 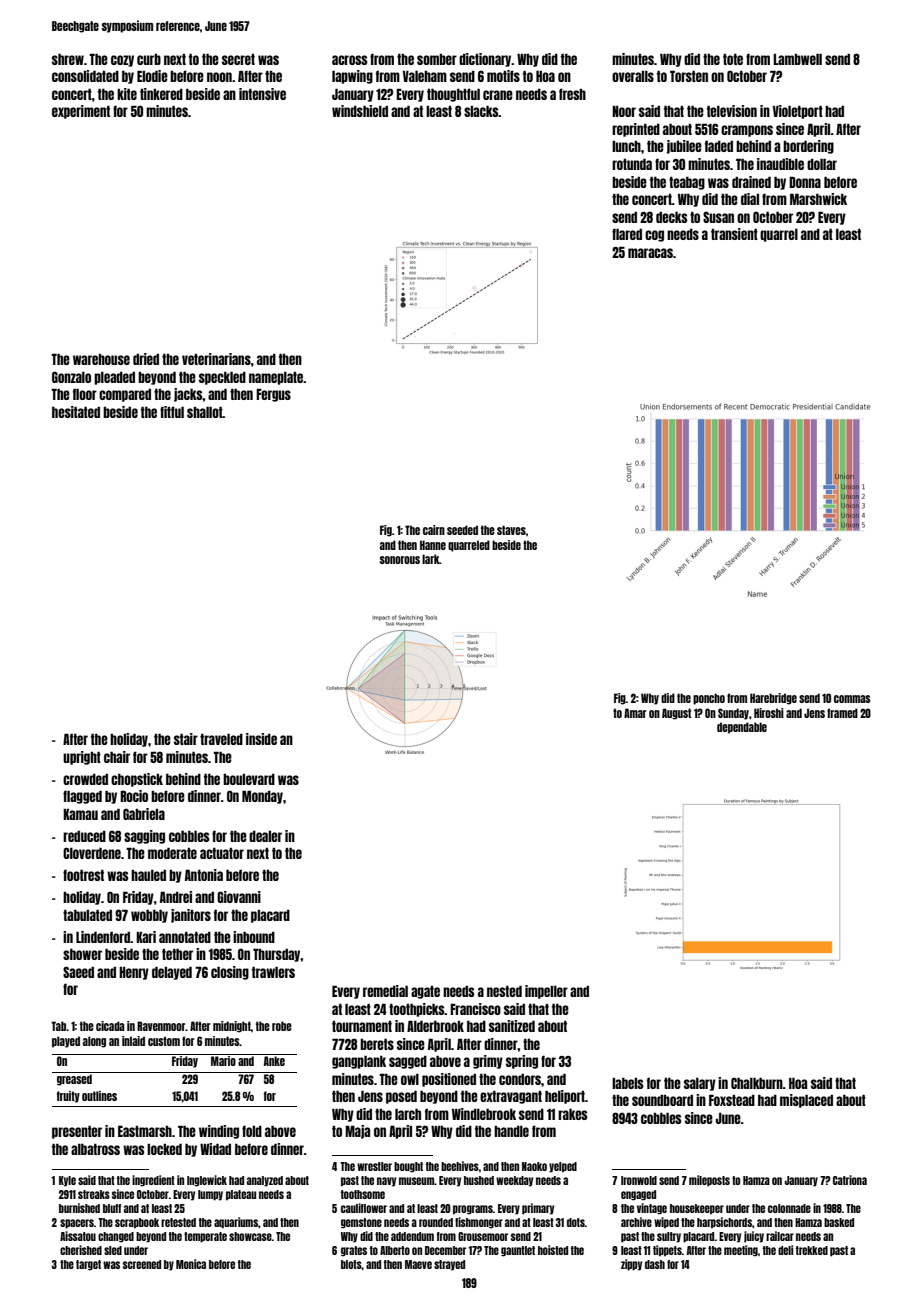 I want to click on poncho, so click(x=709, y=699).
